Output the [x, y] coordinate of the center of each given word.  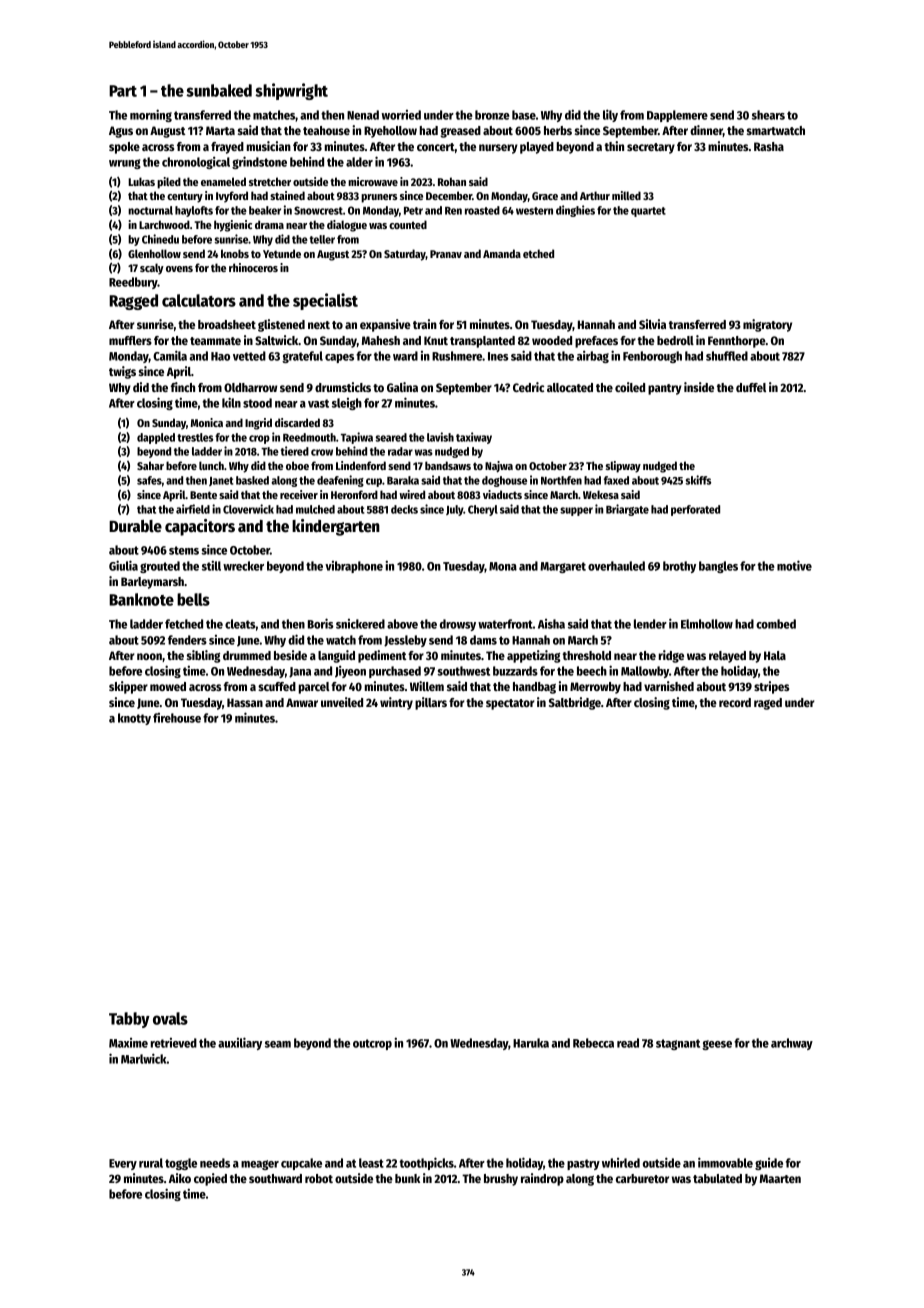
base [524, 115]
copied [210, 1179]
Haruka [531, 1043]
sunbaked [219, 90]
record [735, 702]
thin [614, 146]
